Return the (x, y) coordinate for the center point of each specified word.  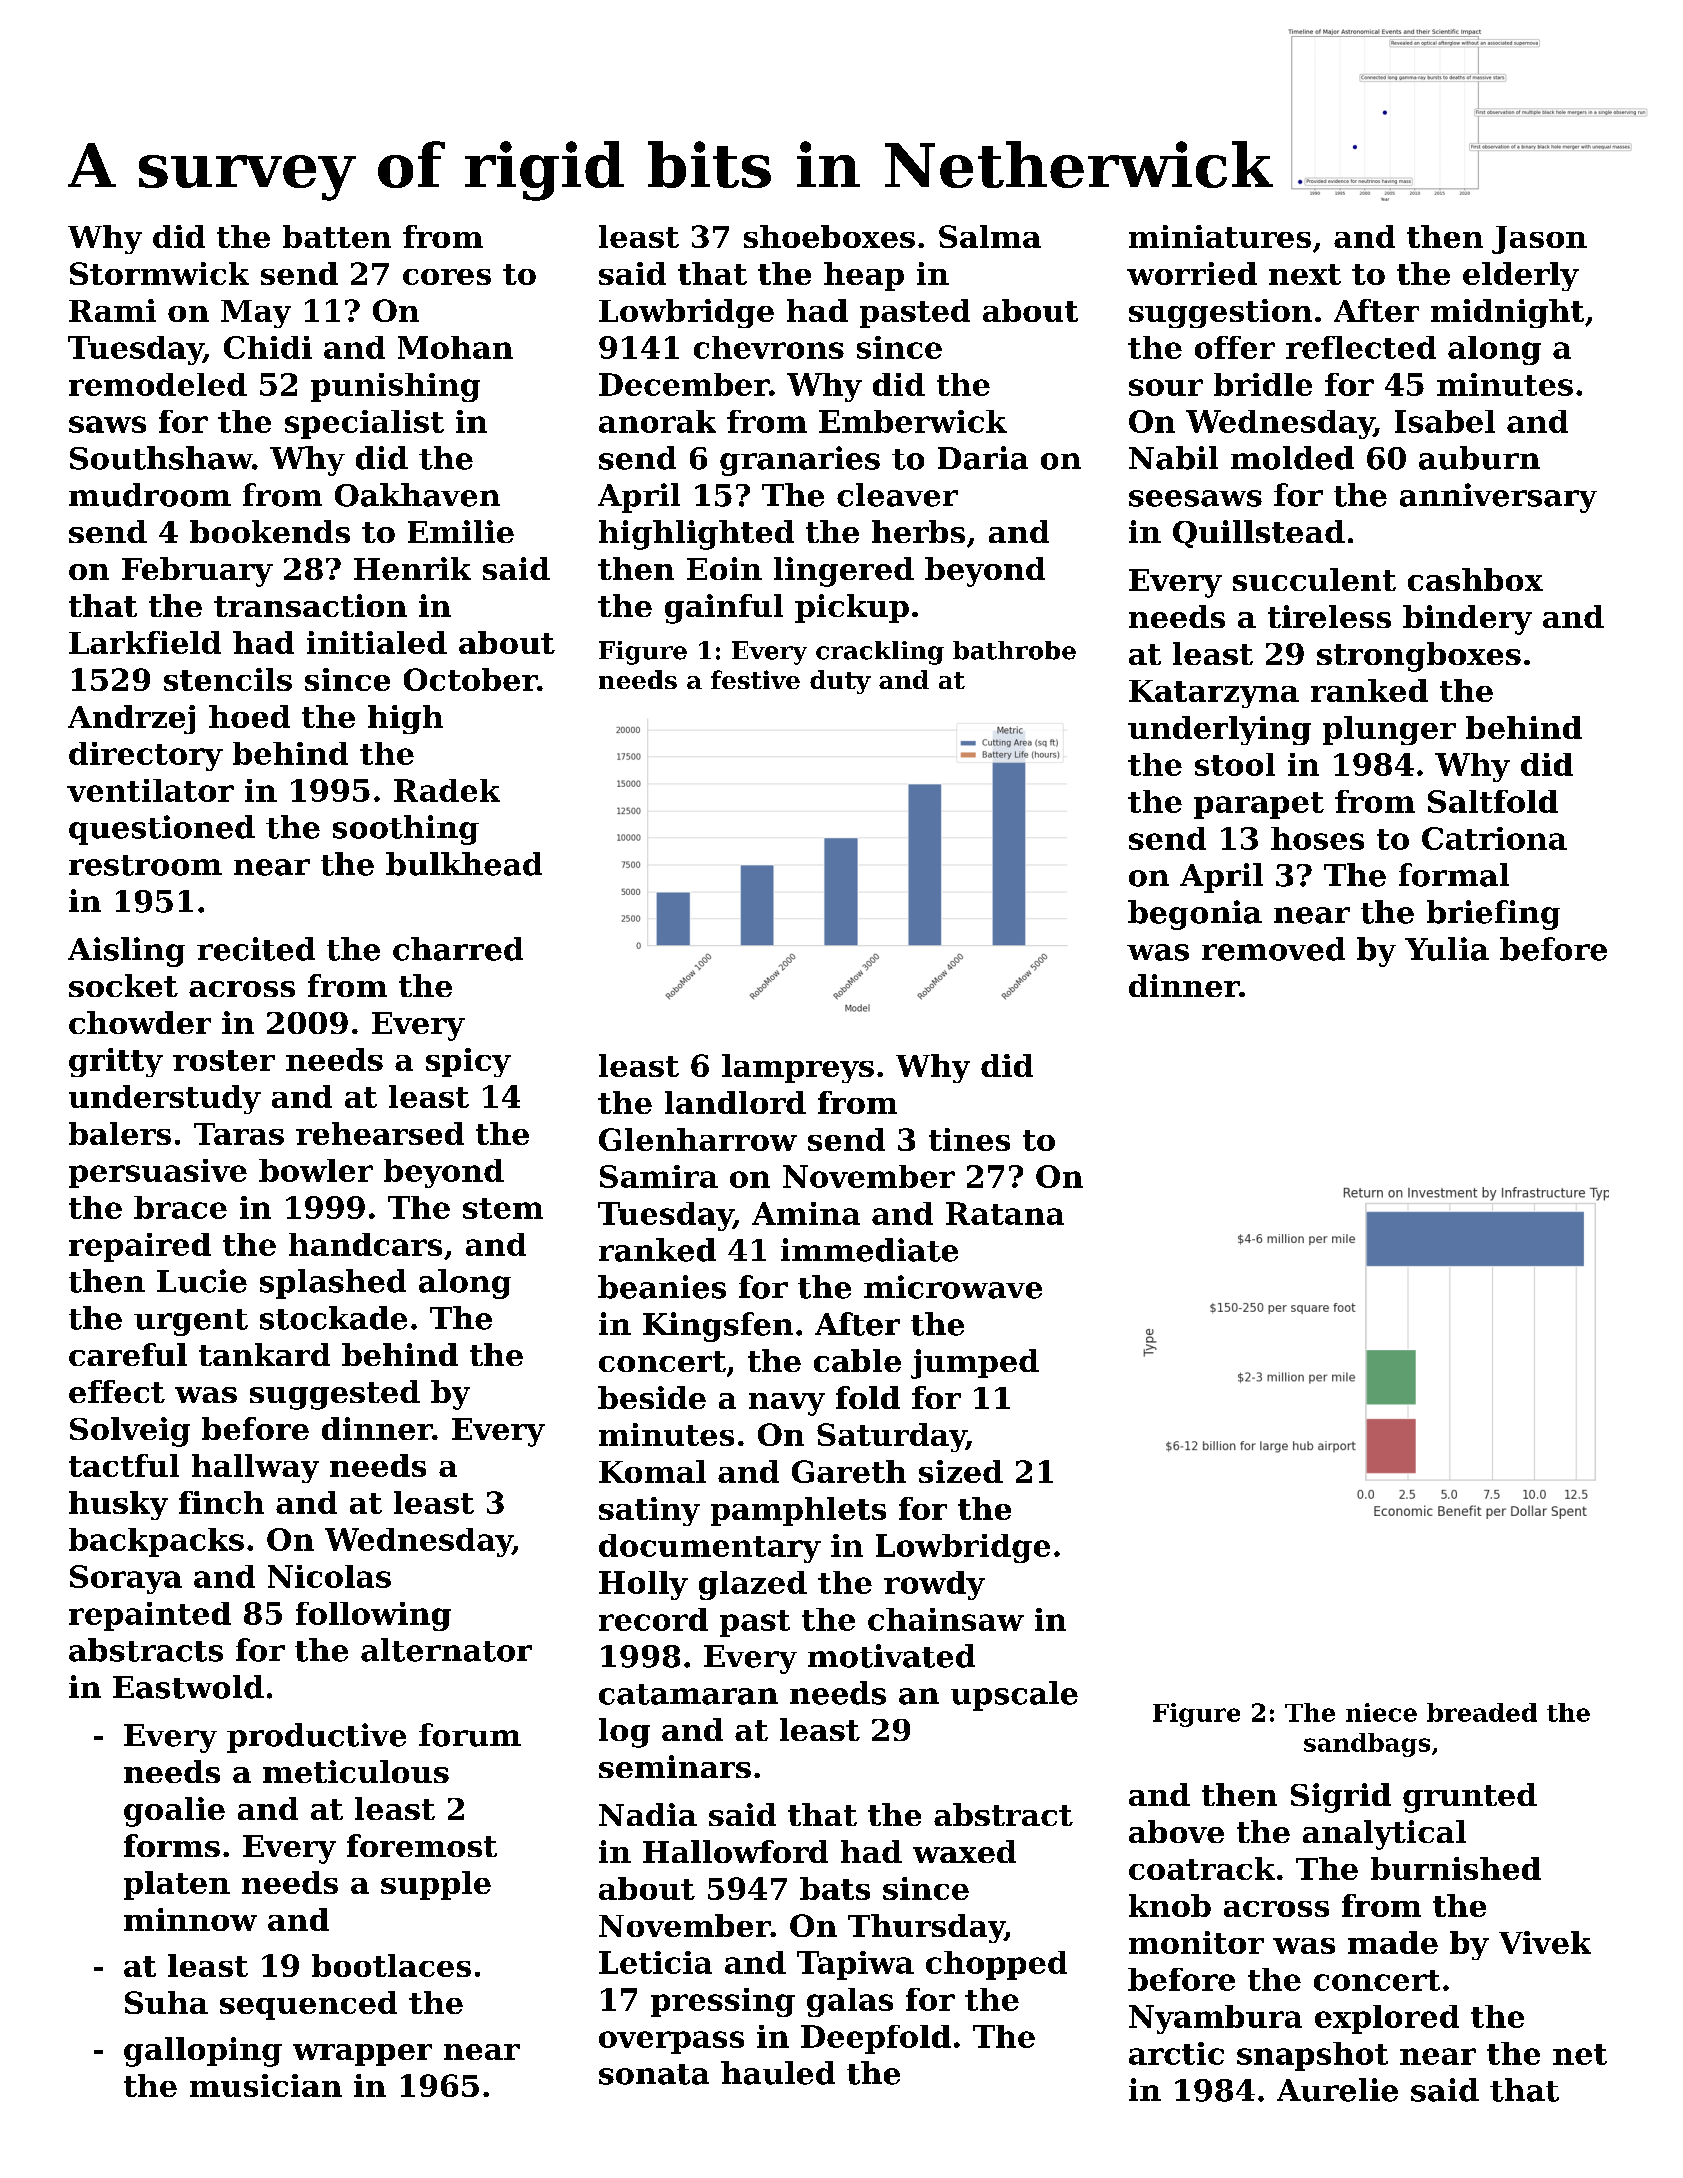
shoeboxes (829, 236)
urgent (191, 1322)
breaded (1482, 1712)
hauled (778, 2073)
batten (337, 236)
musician (266, 2085)
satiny (649, 1511)
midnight (1507, 313)
